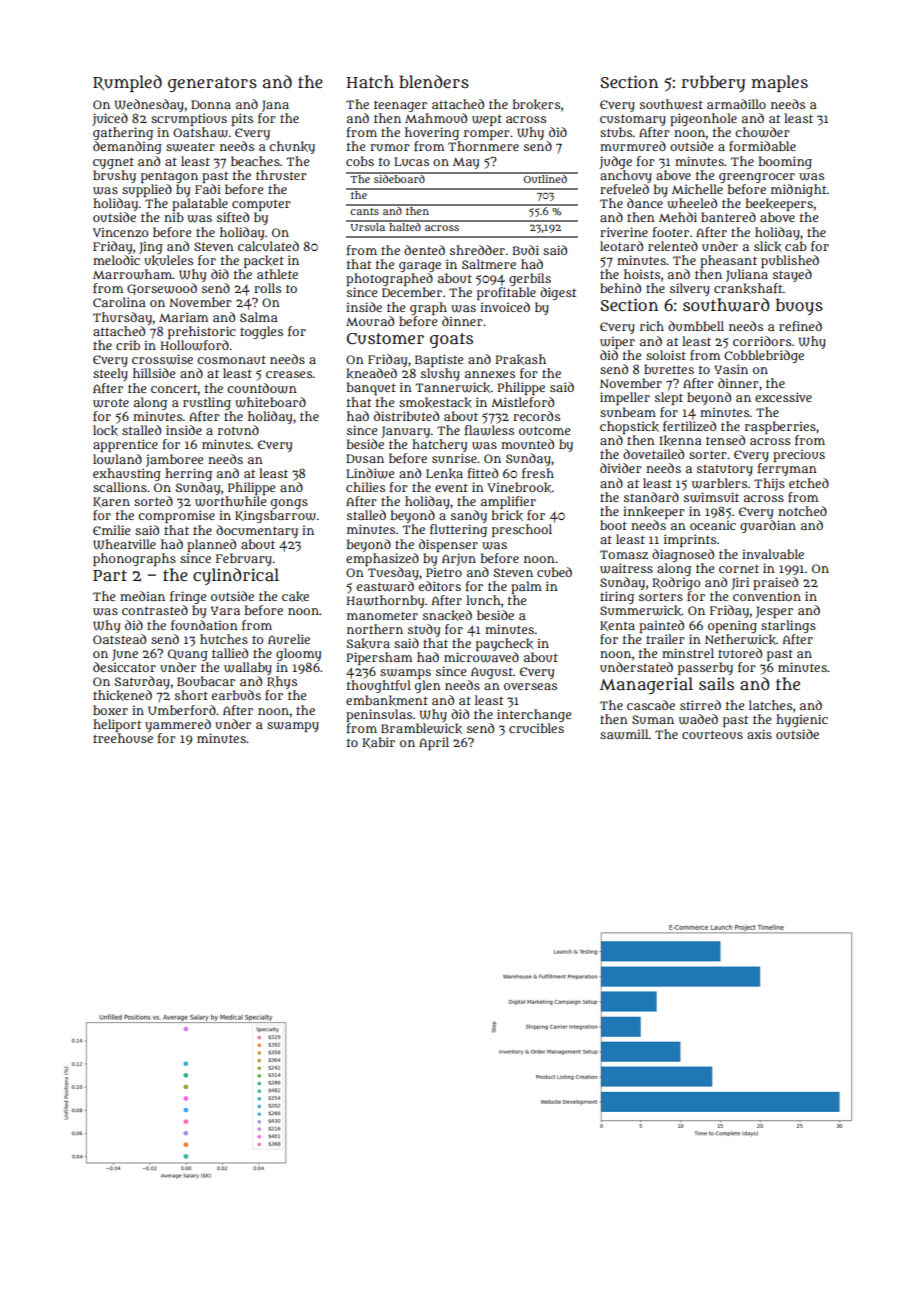 Image resolution: width=924 pixels, height=1308 pixels. Describe the element at coordinates (178, 725) in the screenshot. I see `yammered` at that location.
